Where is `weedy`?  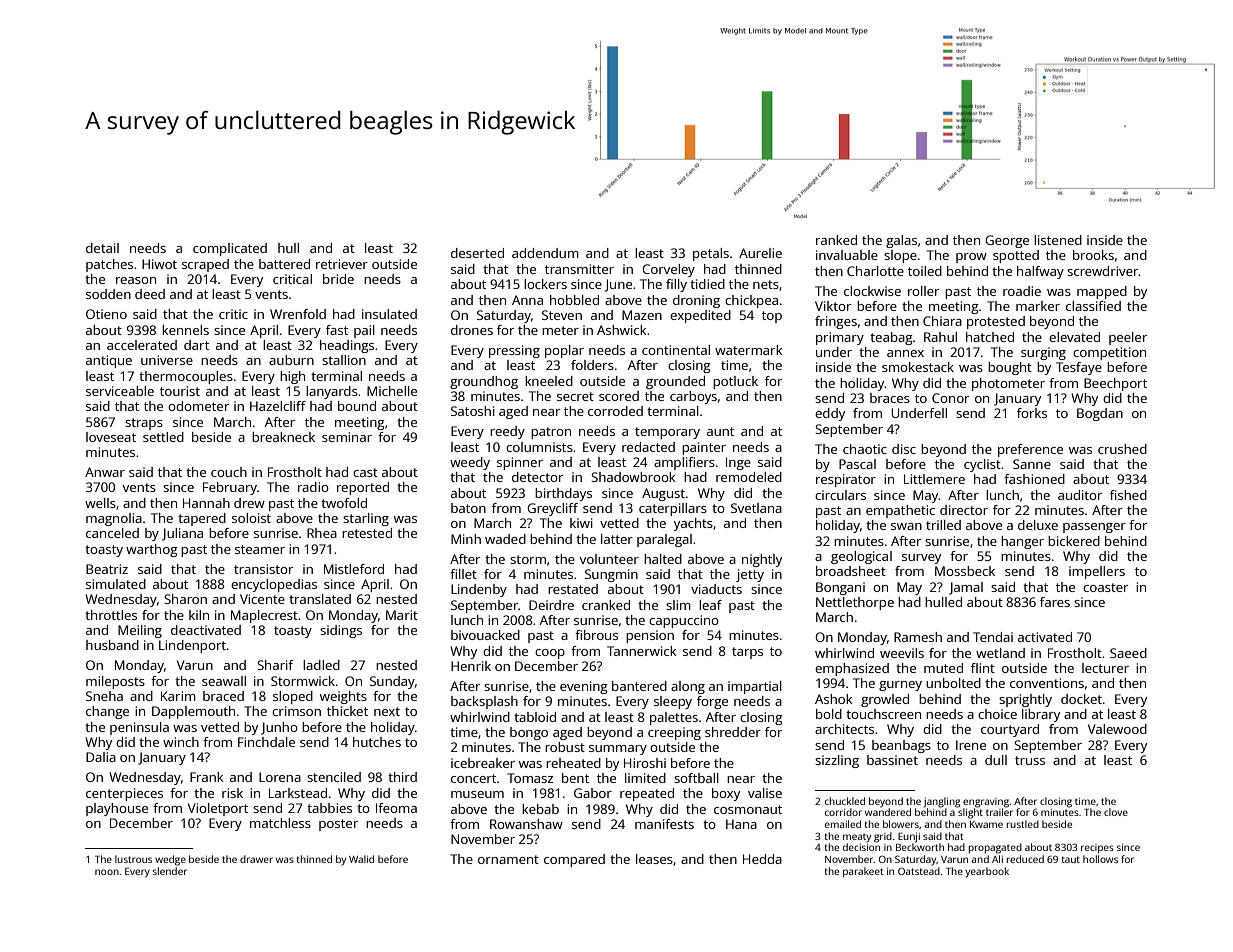 weedy is located at coordinates (470, 463).
